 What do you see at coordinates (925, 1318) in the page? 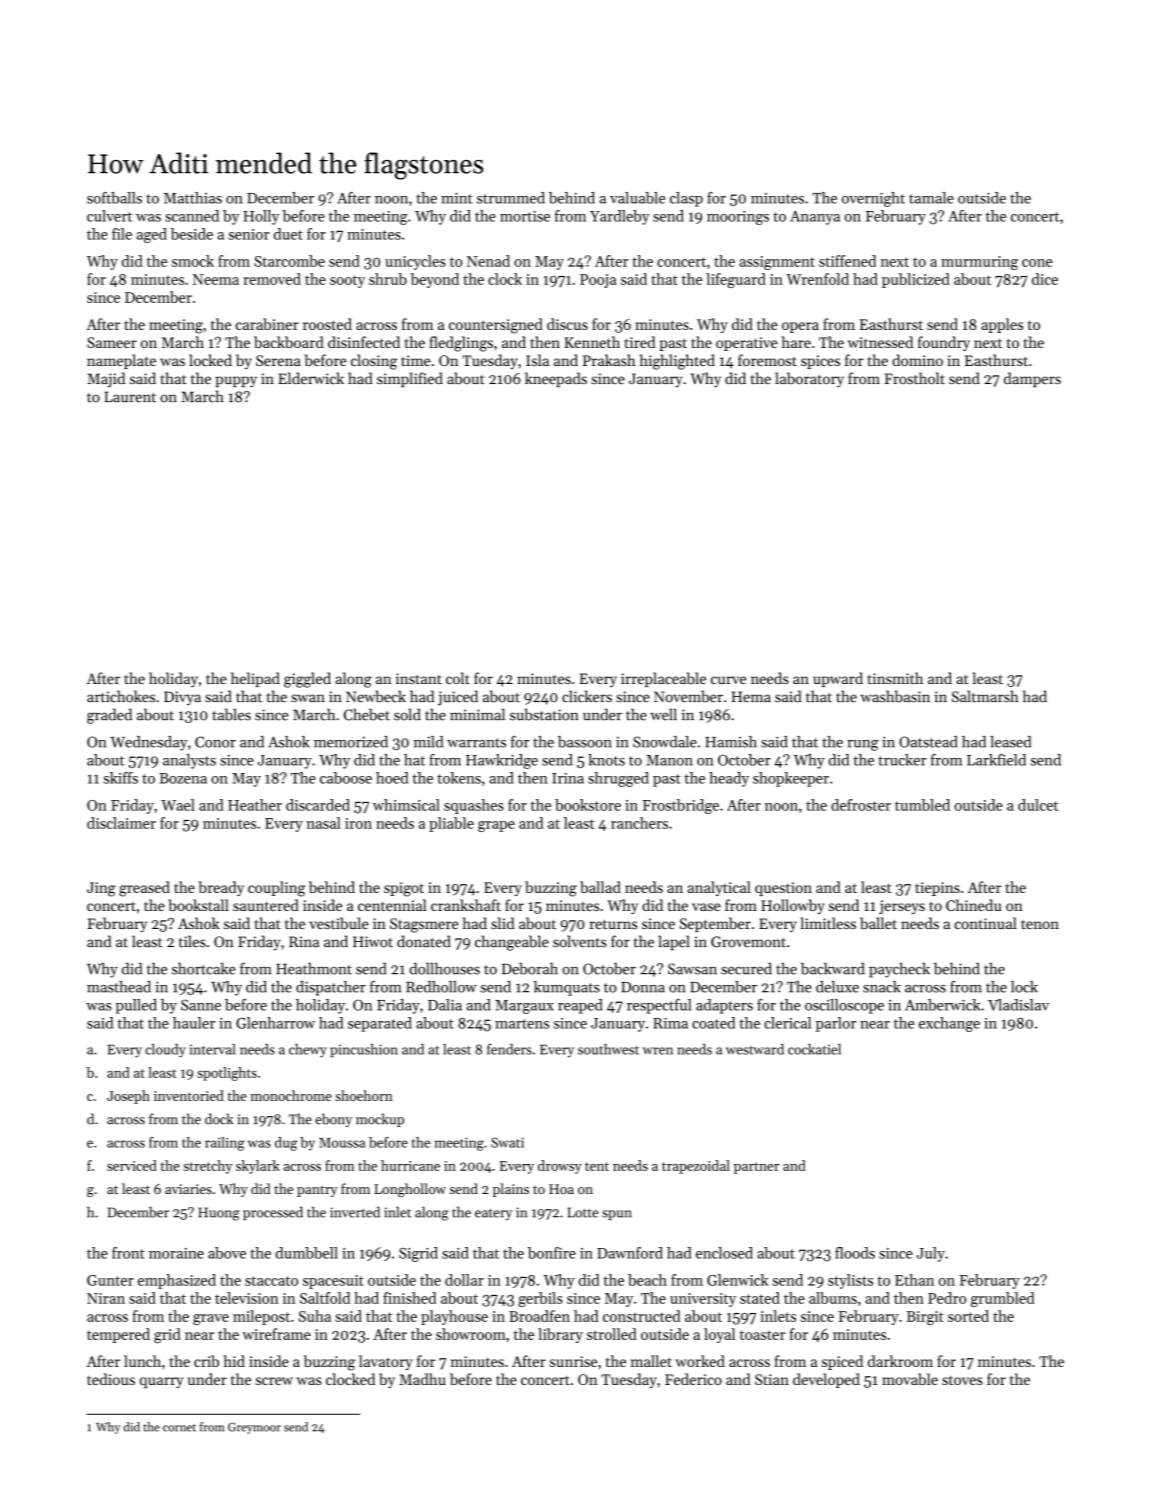
I see `Birgit` at bounding box center [925, 1318].
